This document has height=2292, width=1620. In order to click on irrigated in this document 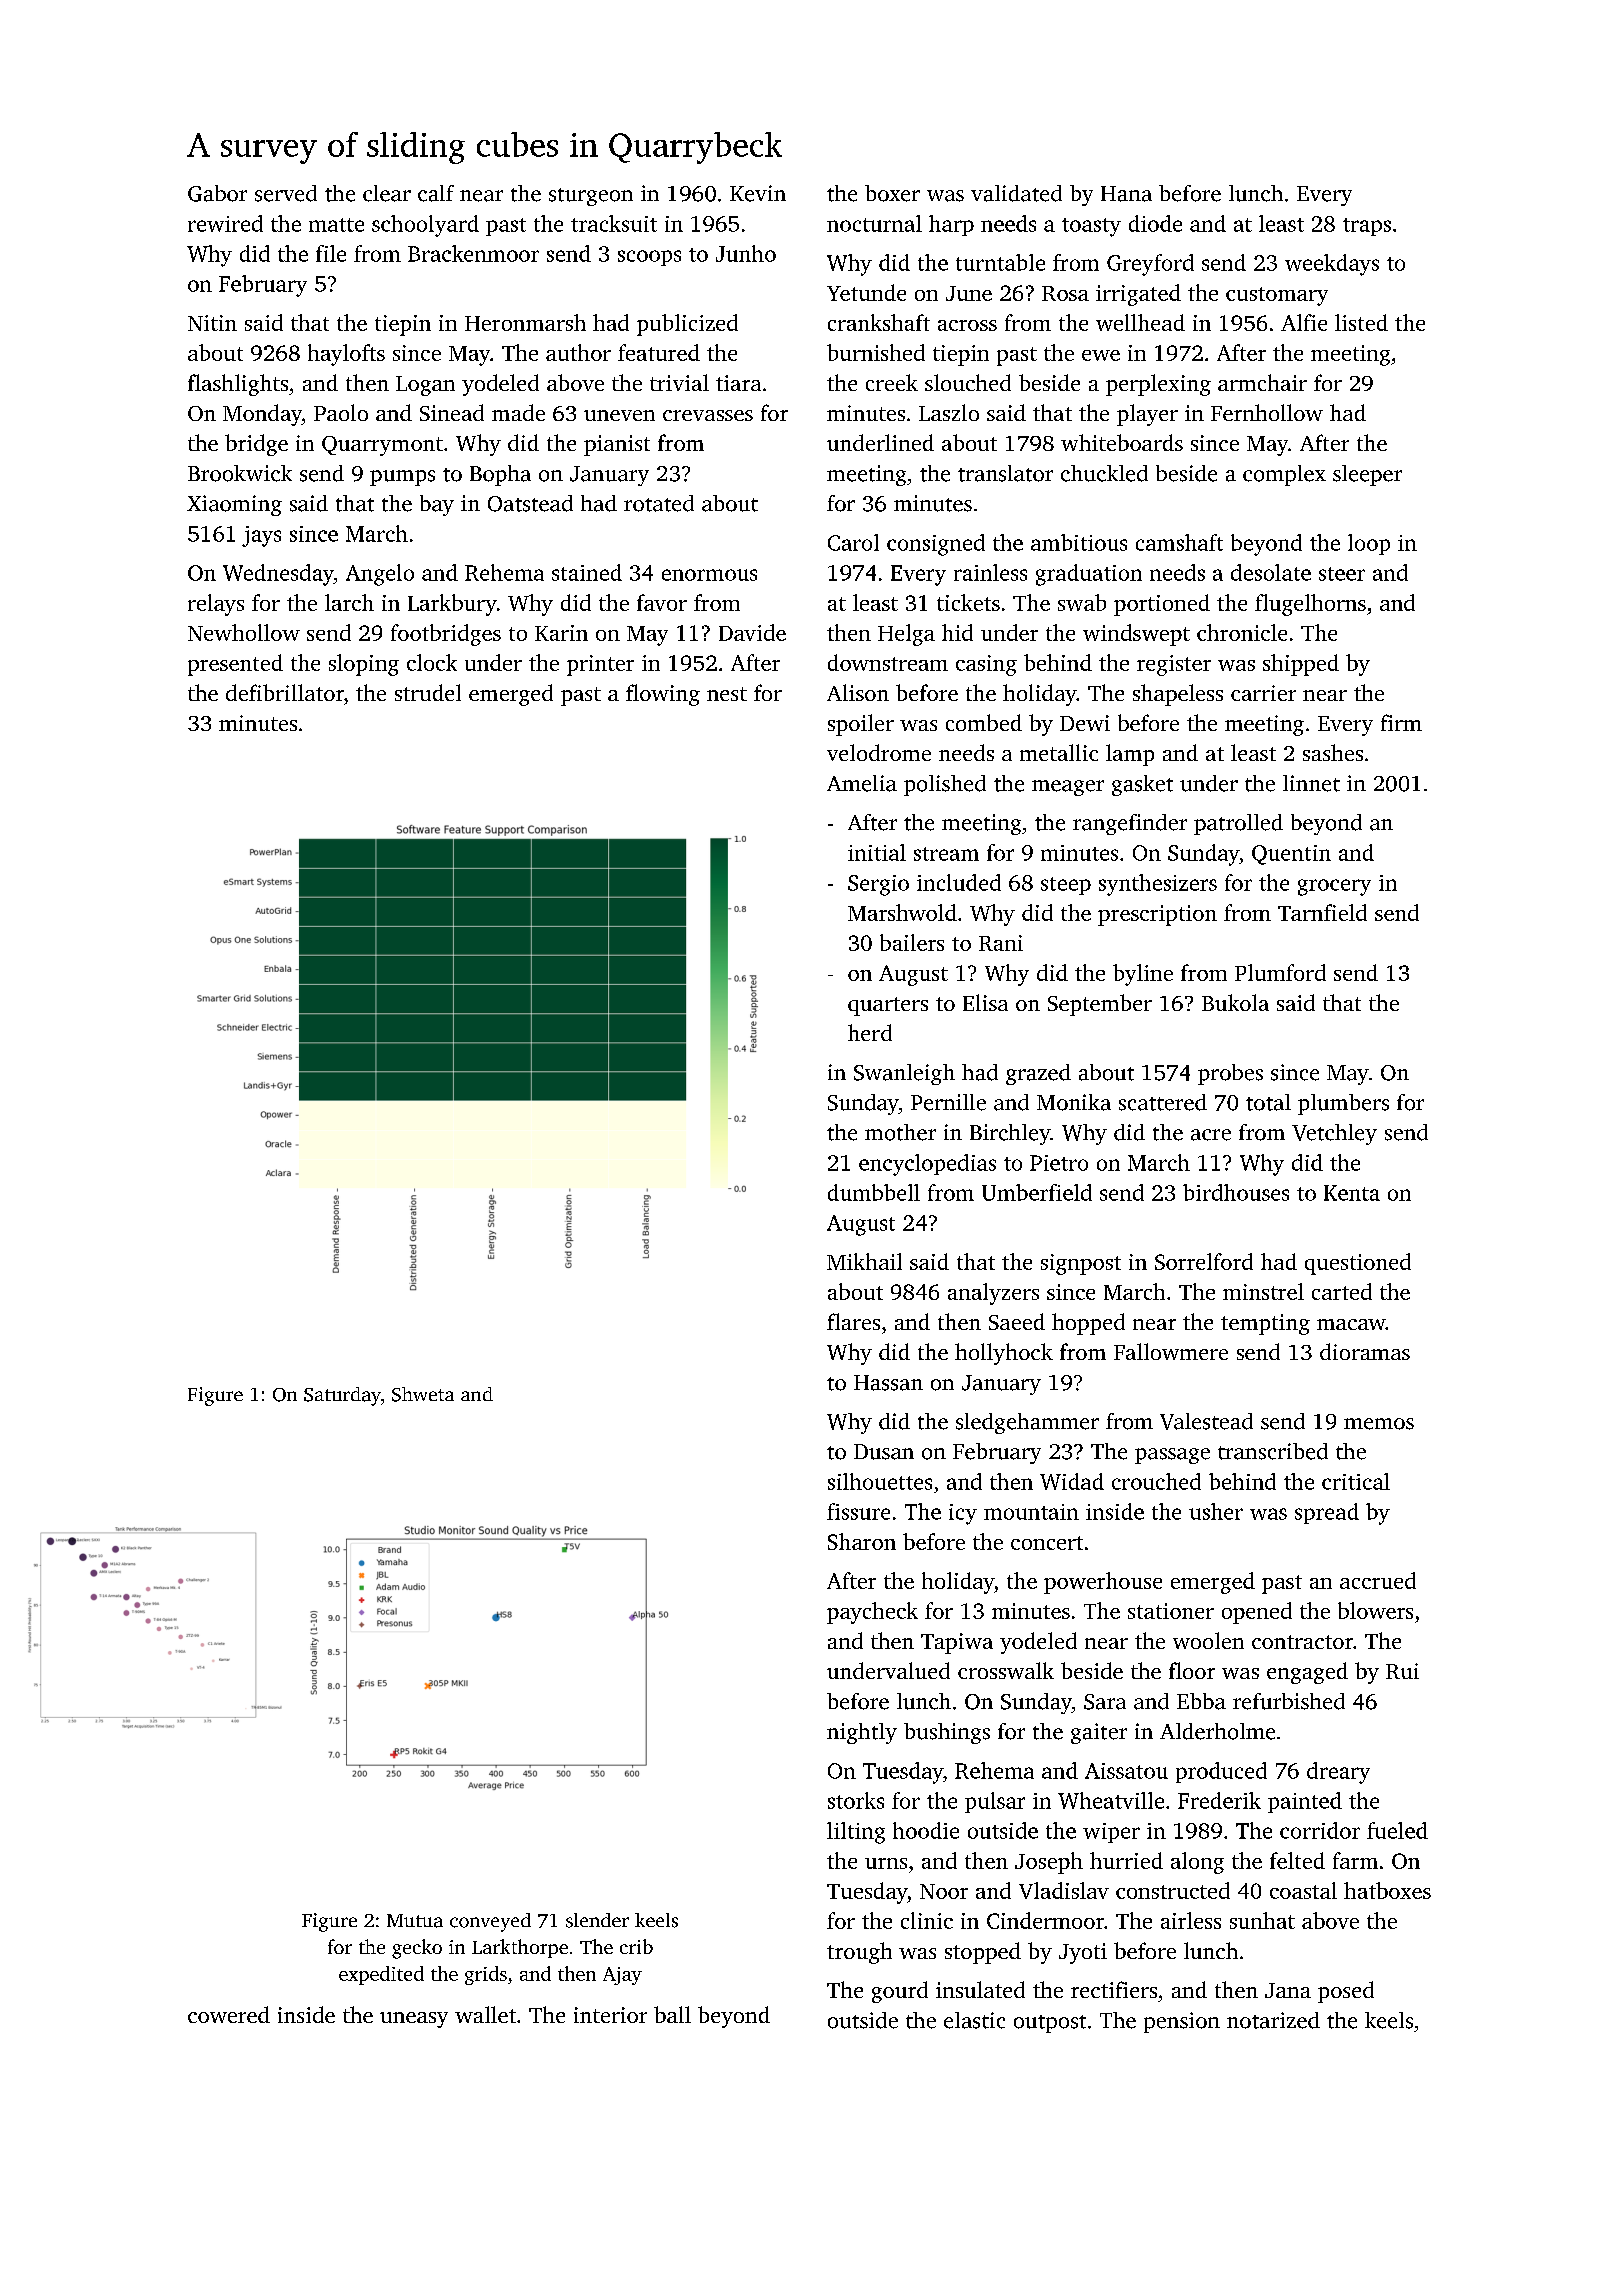, I will do `click(1138, 295)`.
